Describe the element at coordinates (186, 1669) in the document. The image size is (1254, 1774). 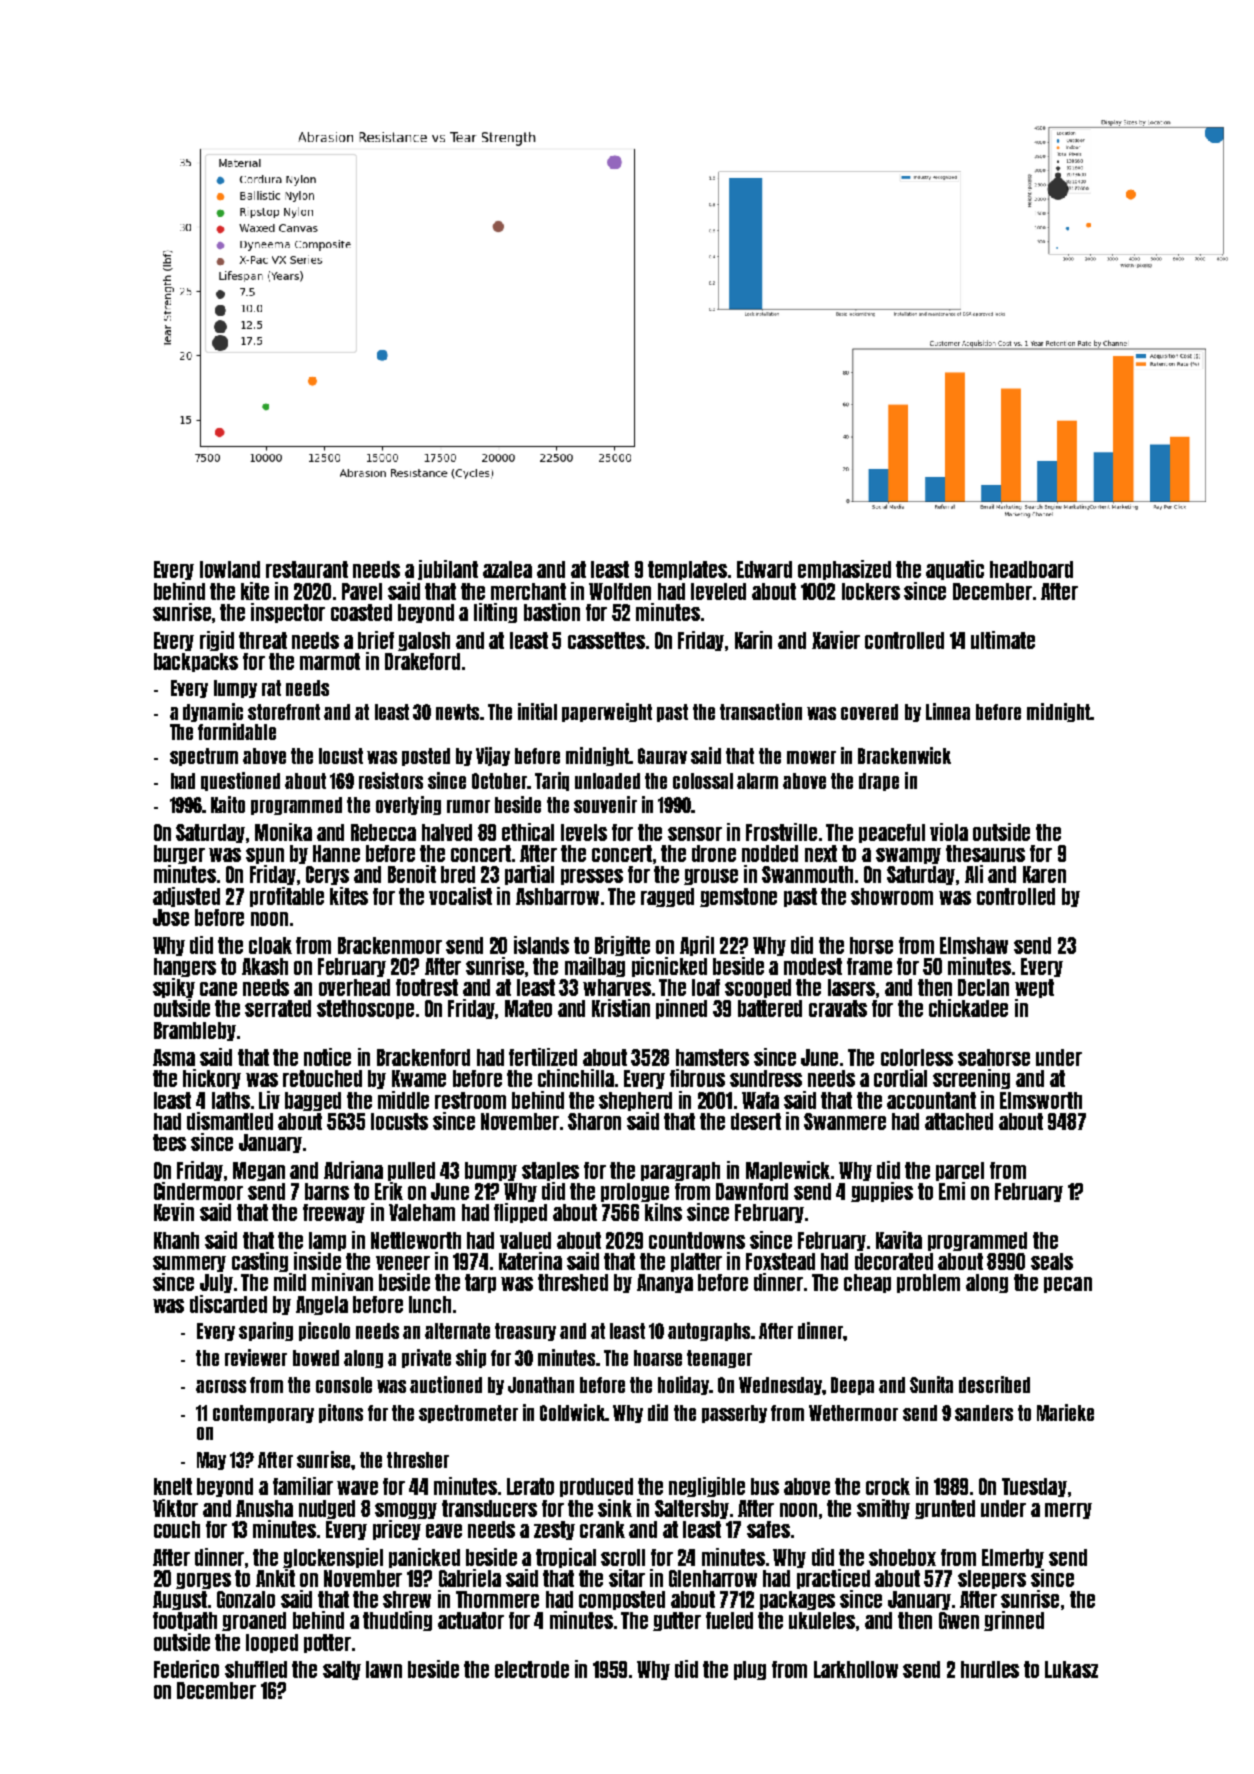
I see `Federico` at that location.
